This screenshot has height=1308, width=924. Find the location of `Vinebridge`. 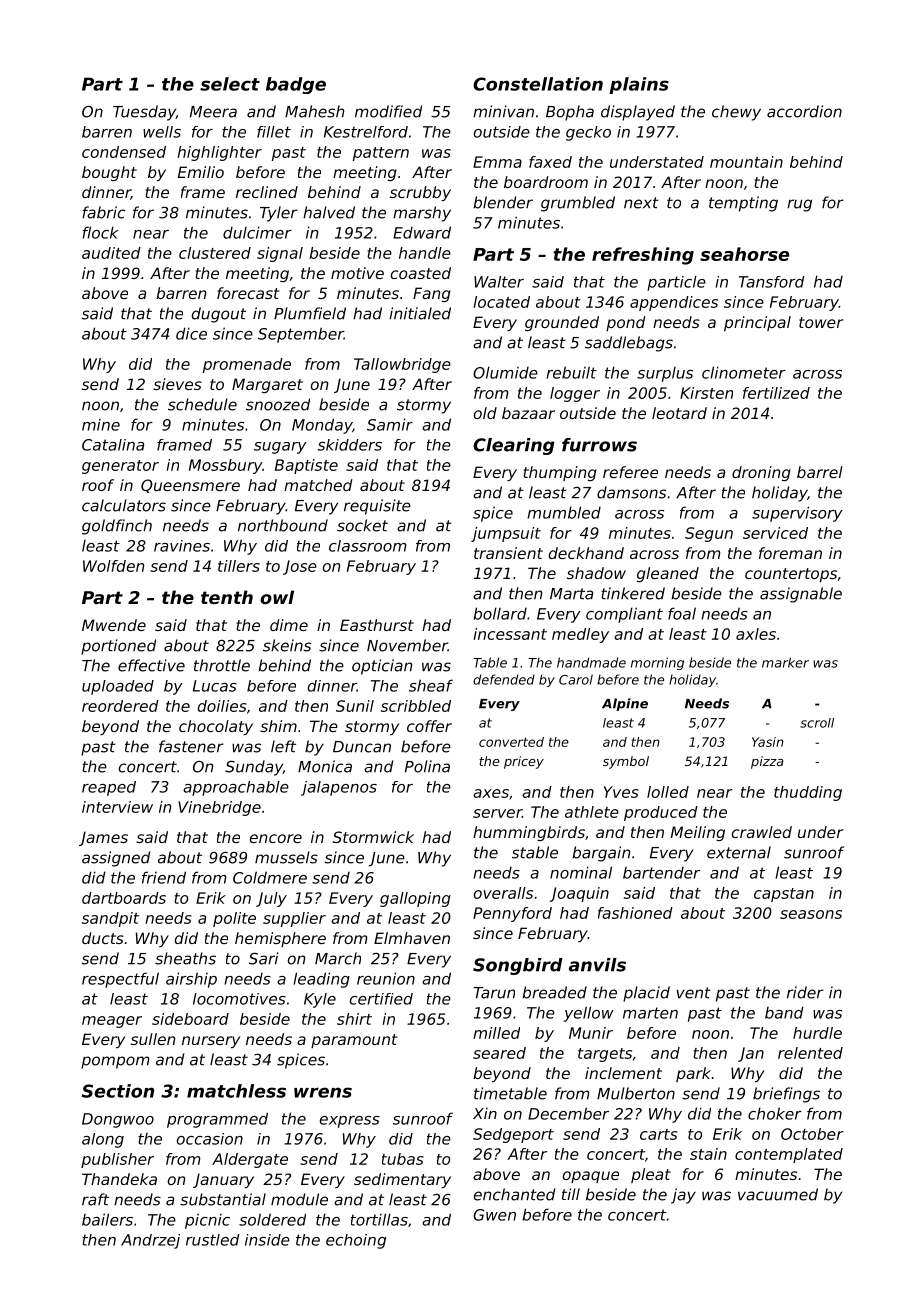

Vinebridge is located at coordinates (219, 808).
